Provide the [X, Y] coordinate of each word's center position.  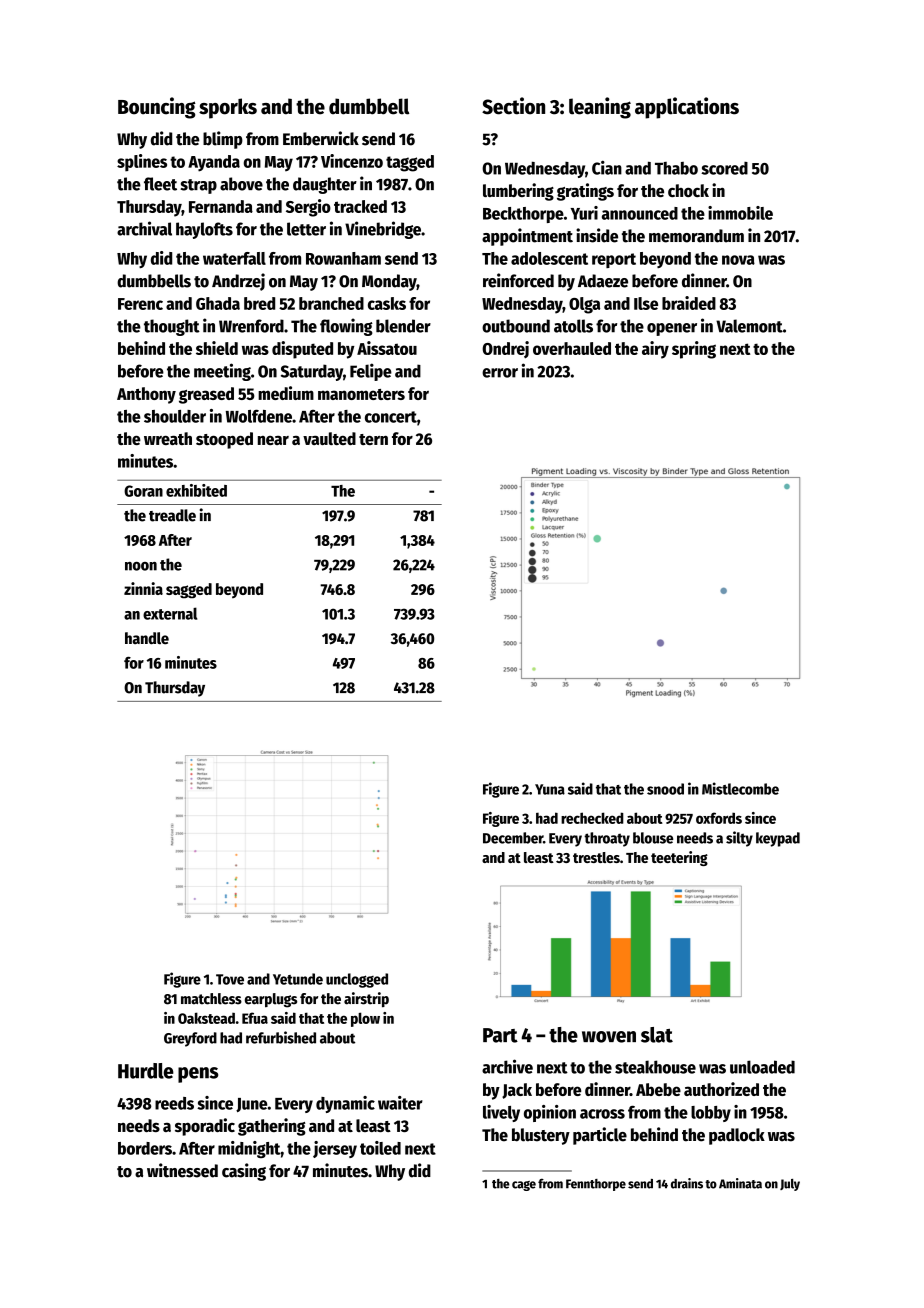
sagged [189, 591]
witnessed [182, 1170]
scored [724, 168]
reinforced [518, 280]
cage [524, 1186]
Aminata [740, 1183]
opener [672, 329]
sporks [228, 108]
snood [665, 789]
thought [172, 327]
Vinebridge [383, 230]
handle [147, 638]
